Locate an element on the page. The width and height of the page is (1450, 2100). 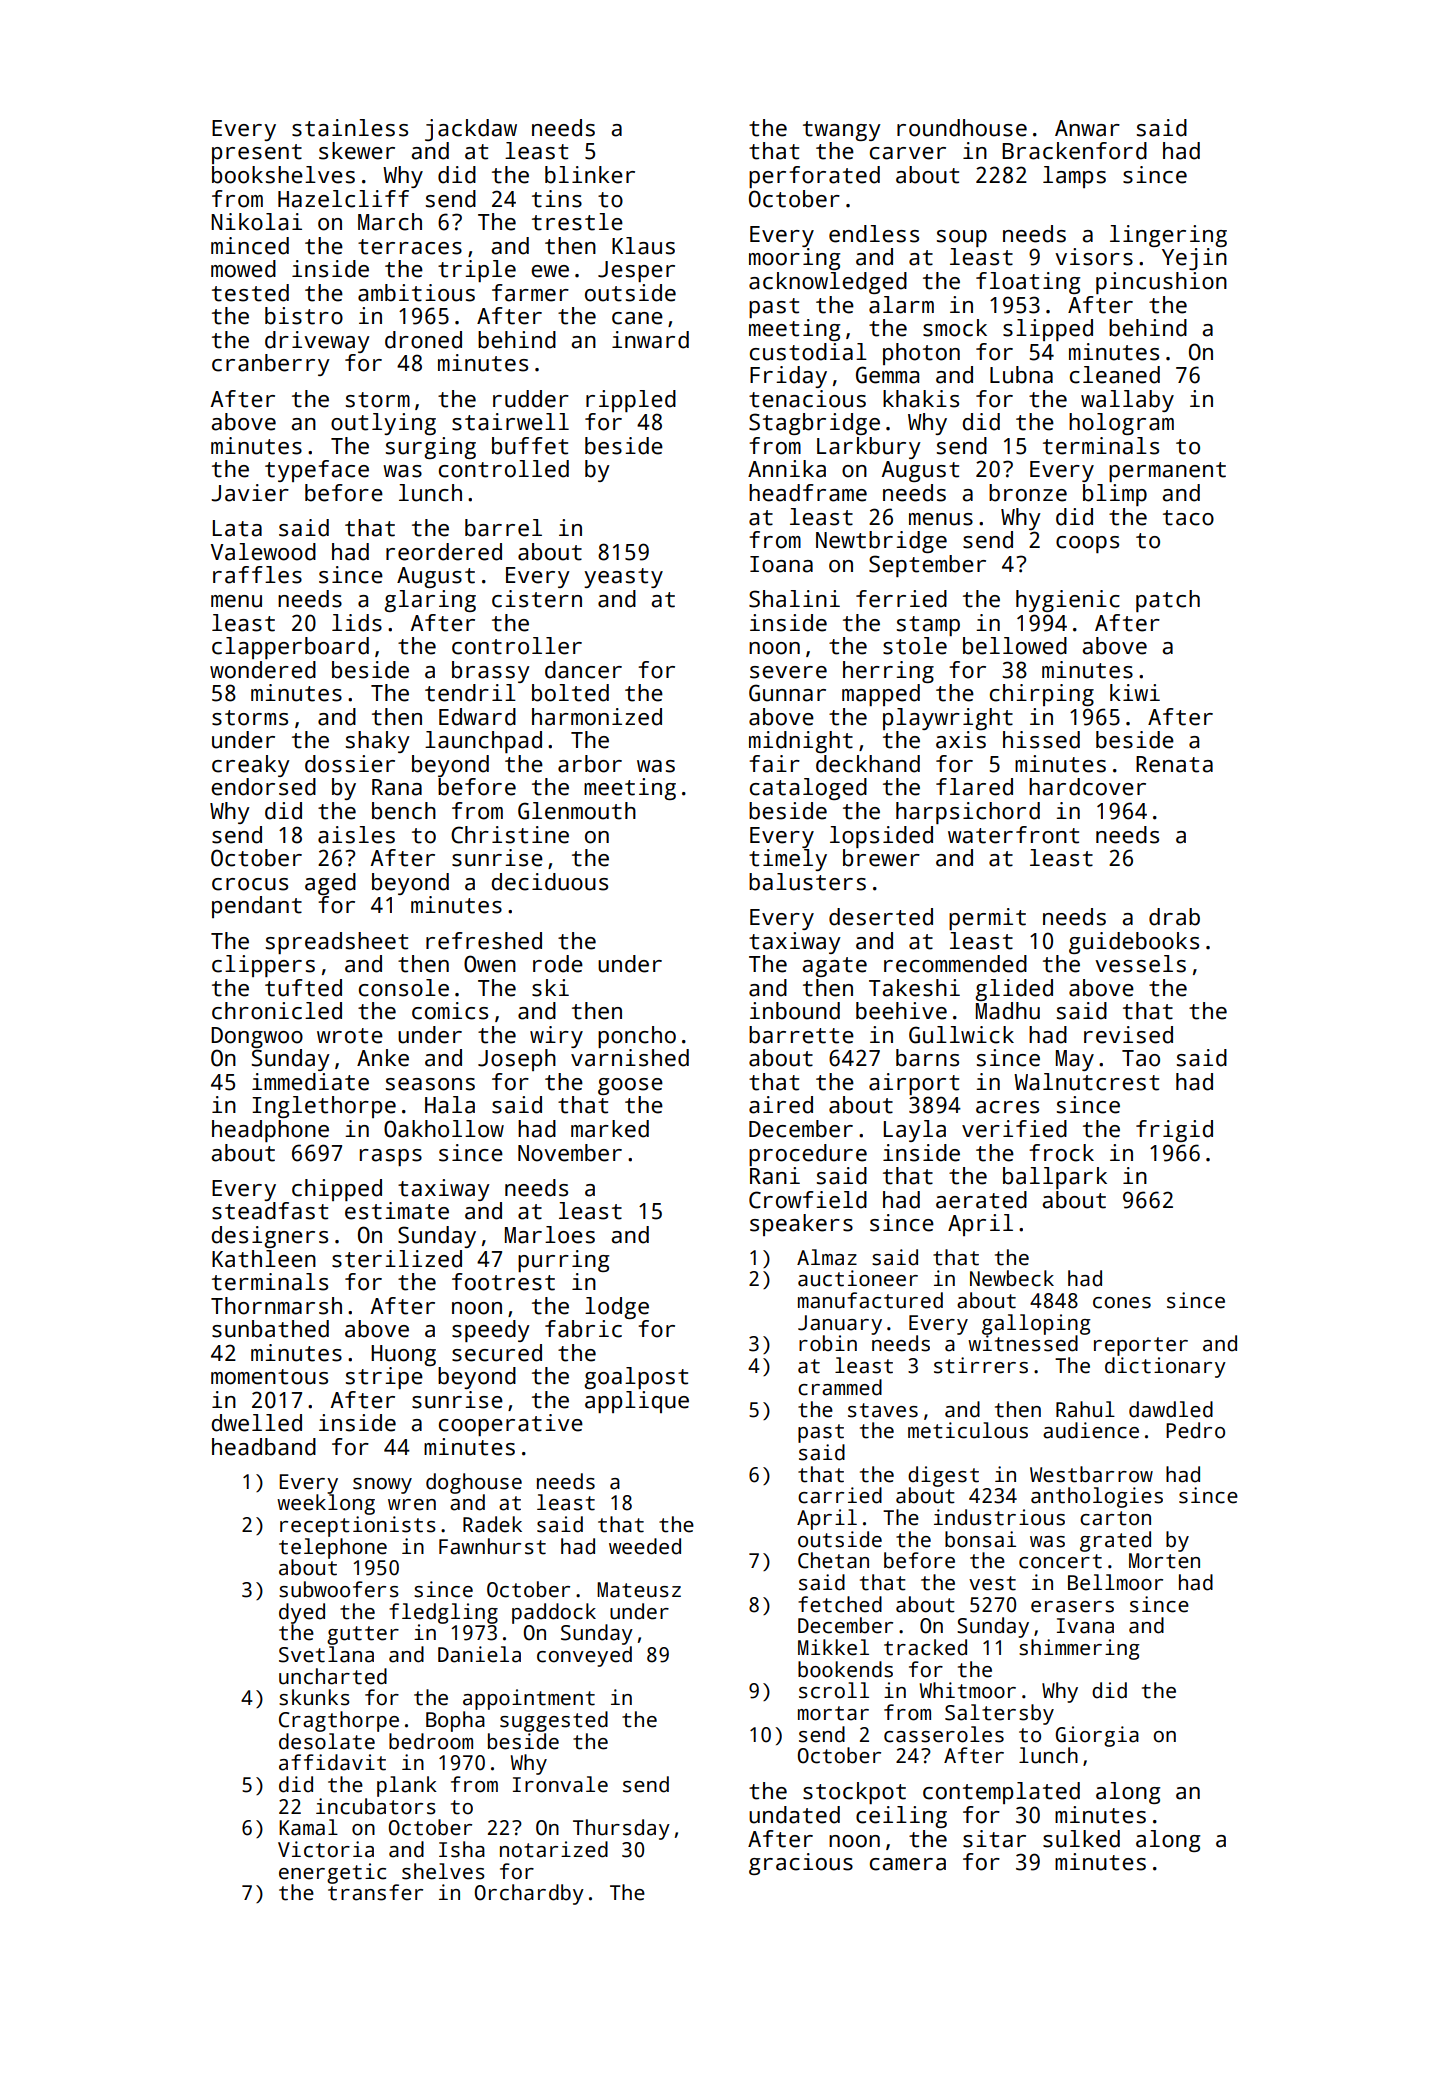
aired is located at coordinates (781, 1105).
